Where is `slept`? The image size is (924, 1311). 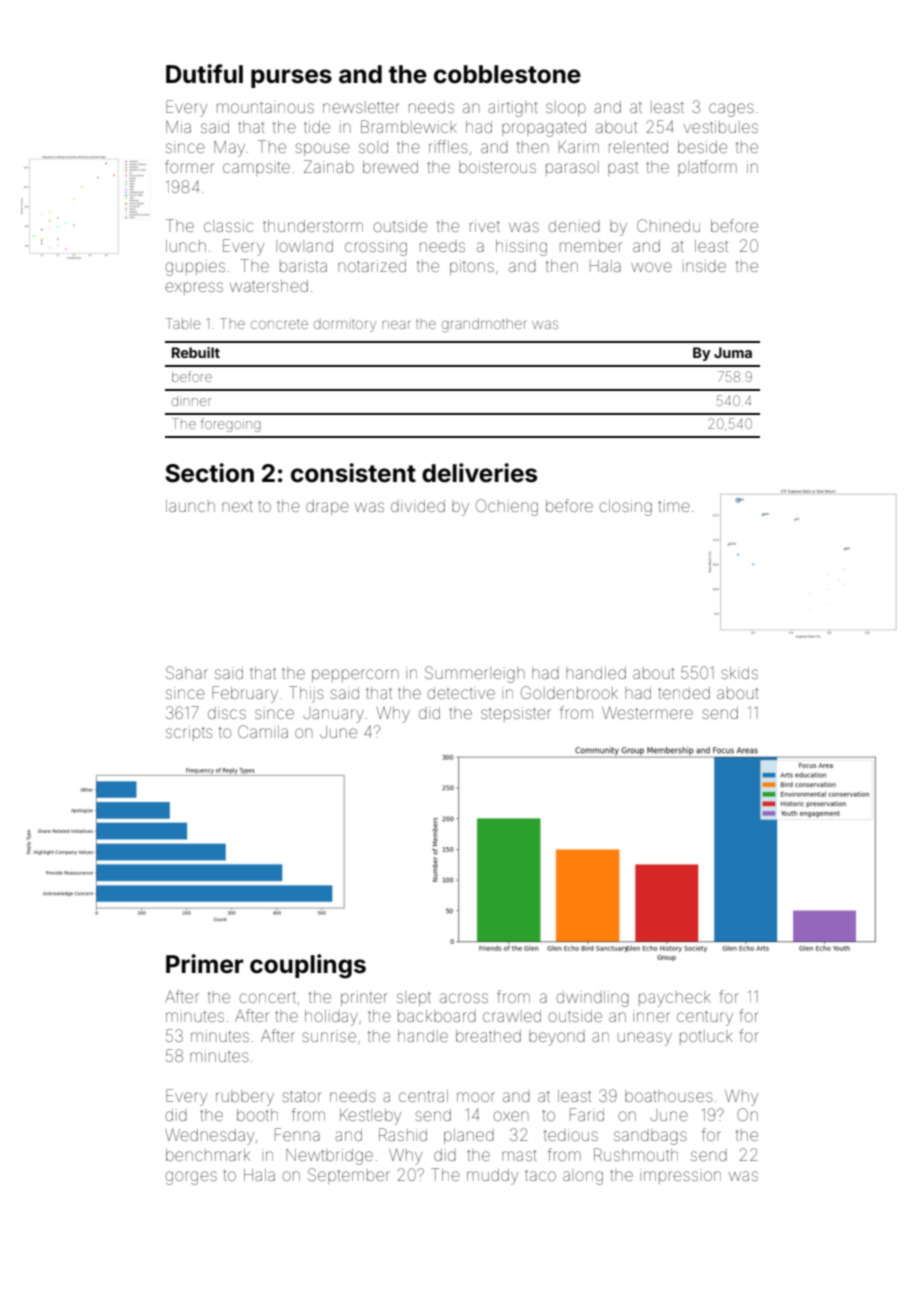 slept is located at coordinates (414, 998).
